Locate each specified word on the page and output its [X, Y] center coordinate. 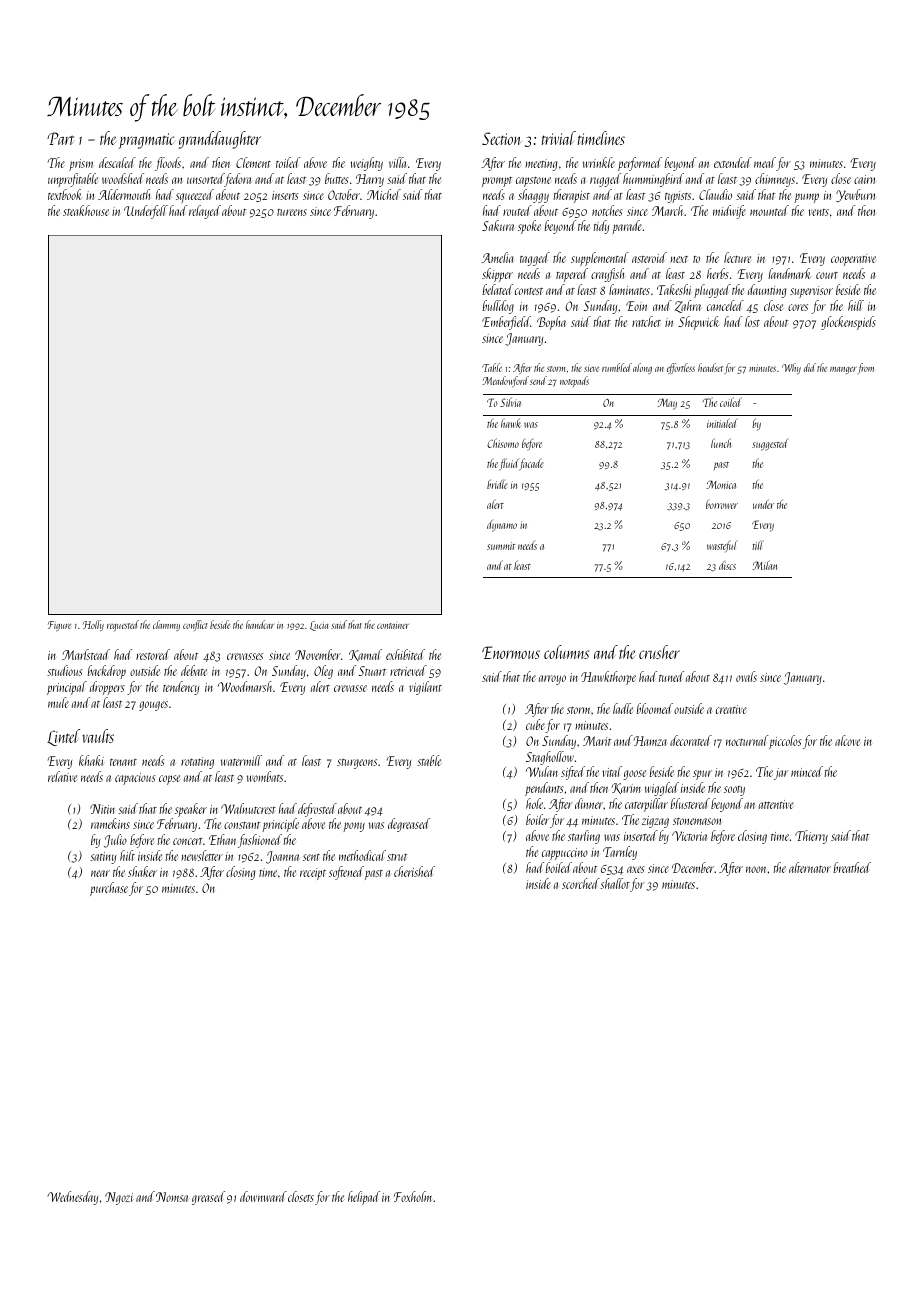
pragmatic [147, 141]
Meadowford [505, 381]
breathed [852, 867]
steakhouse [86, 210]
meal [765, 162]
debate [194, 670]
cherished [414, 871]
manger [843, 370]
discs [727, 565]
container [393, 626]
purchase [109, 889]
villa [397, 162]
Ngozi [119, 1198]
